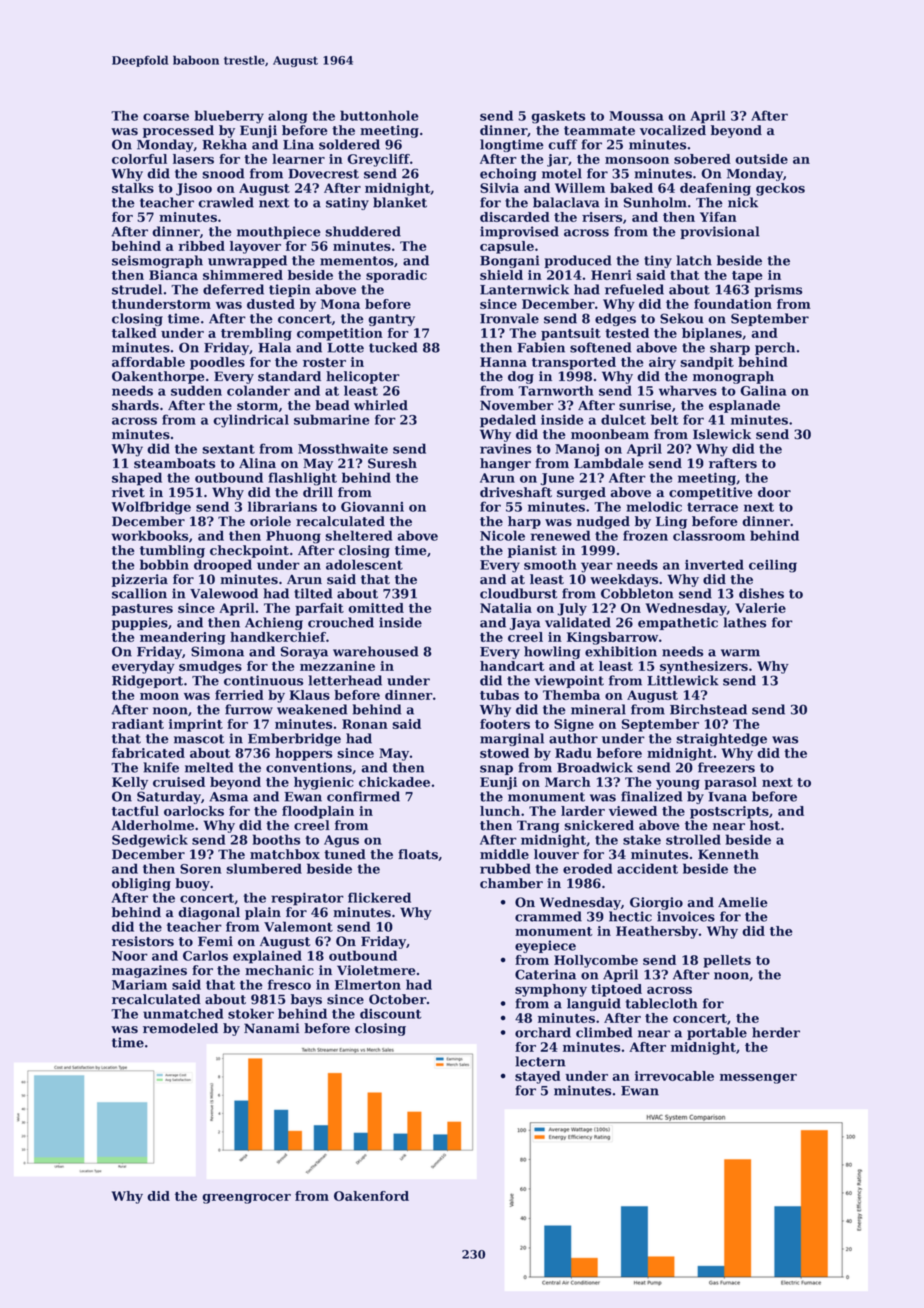 The image size is (924, 1308). What do you see at coordinates (378, 160) in the document?
I see `Greycliff` at bounding box center [378, 160].
